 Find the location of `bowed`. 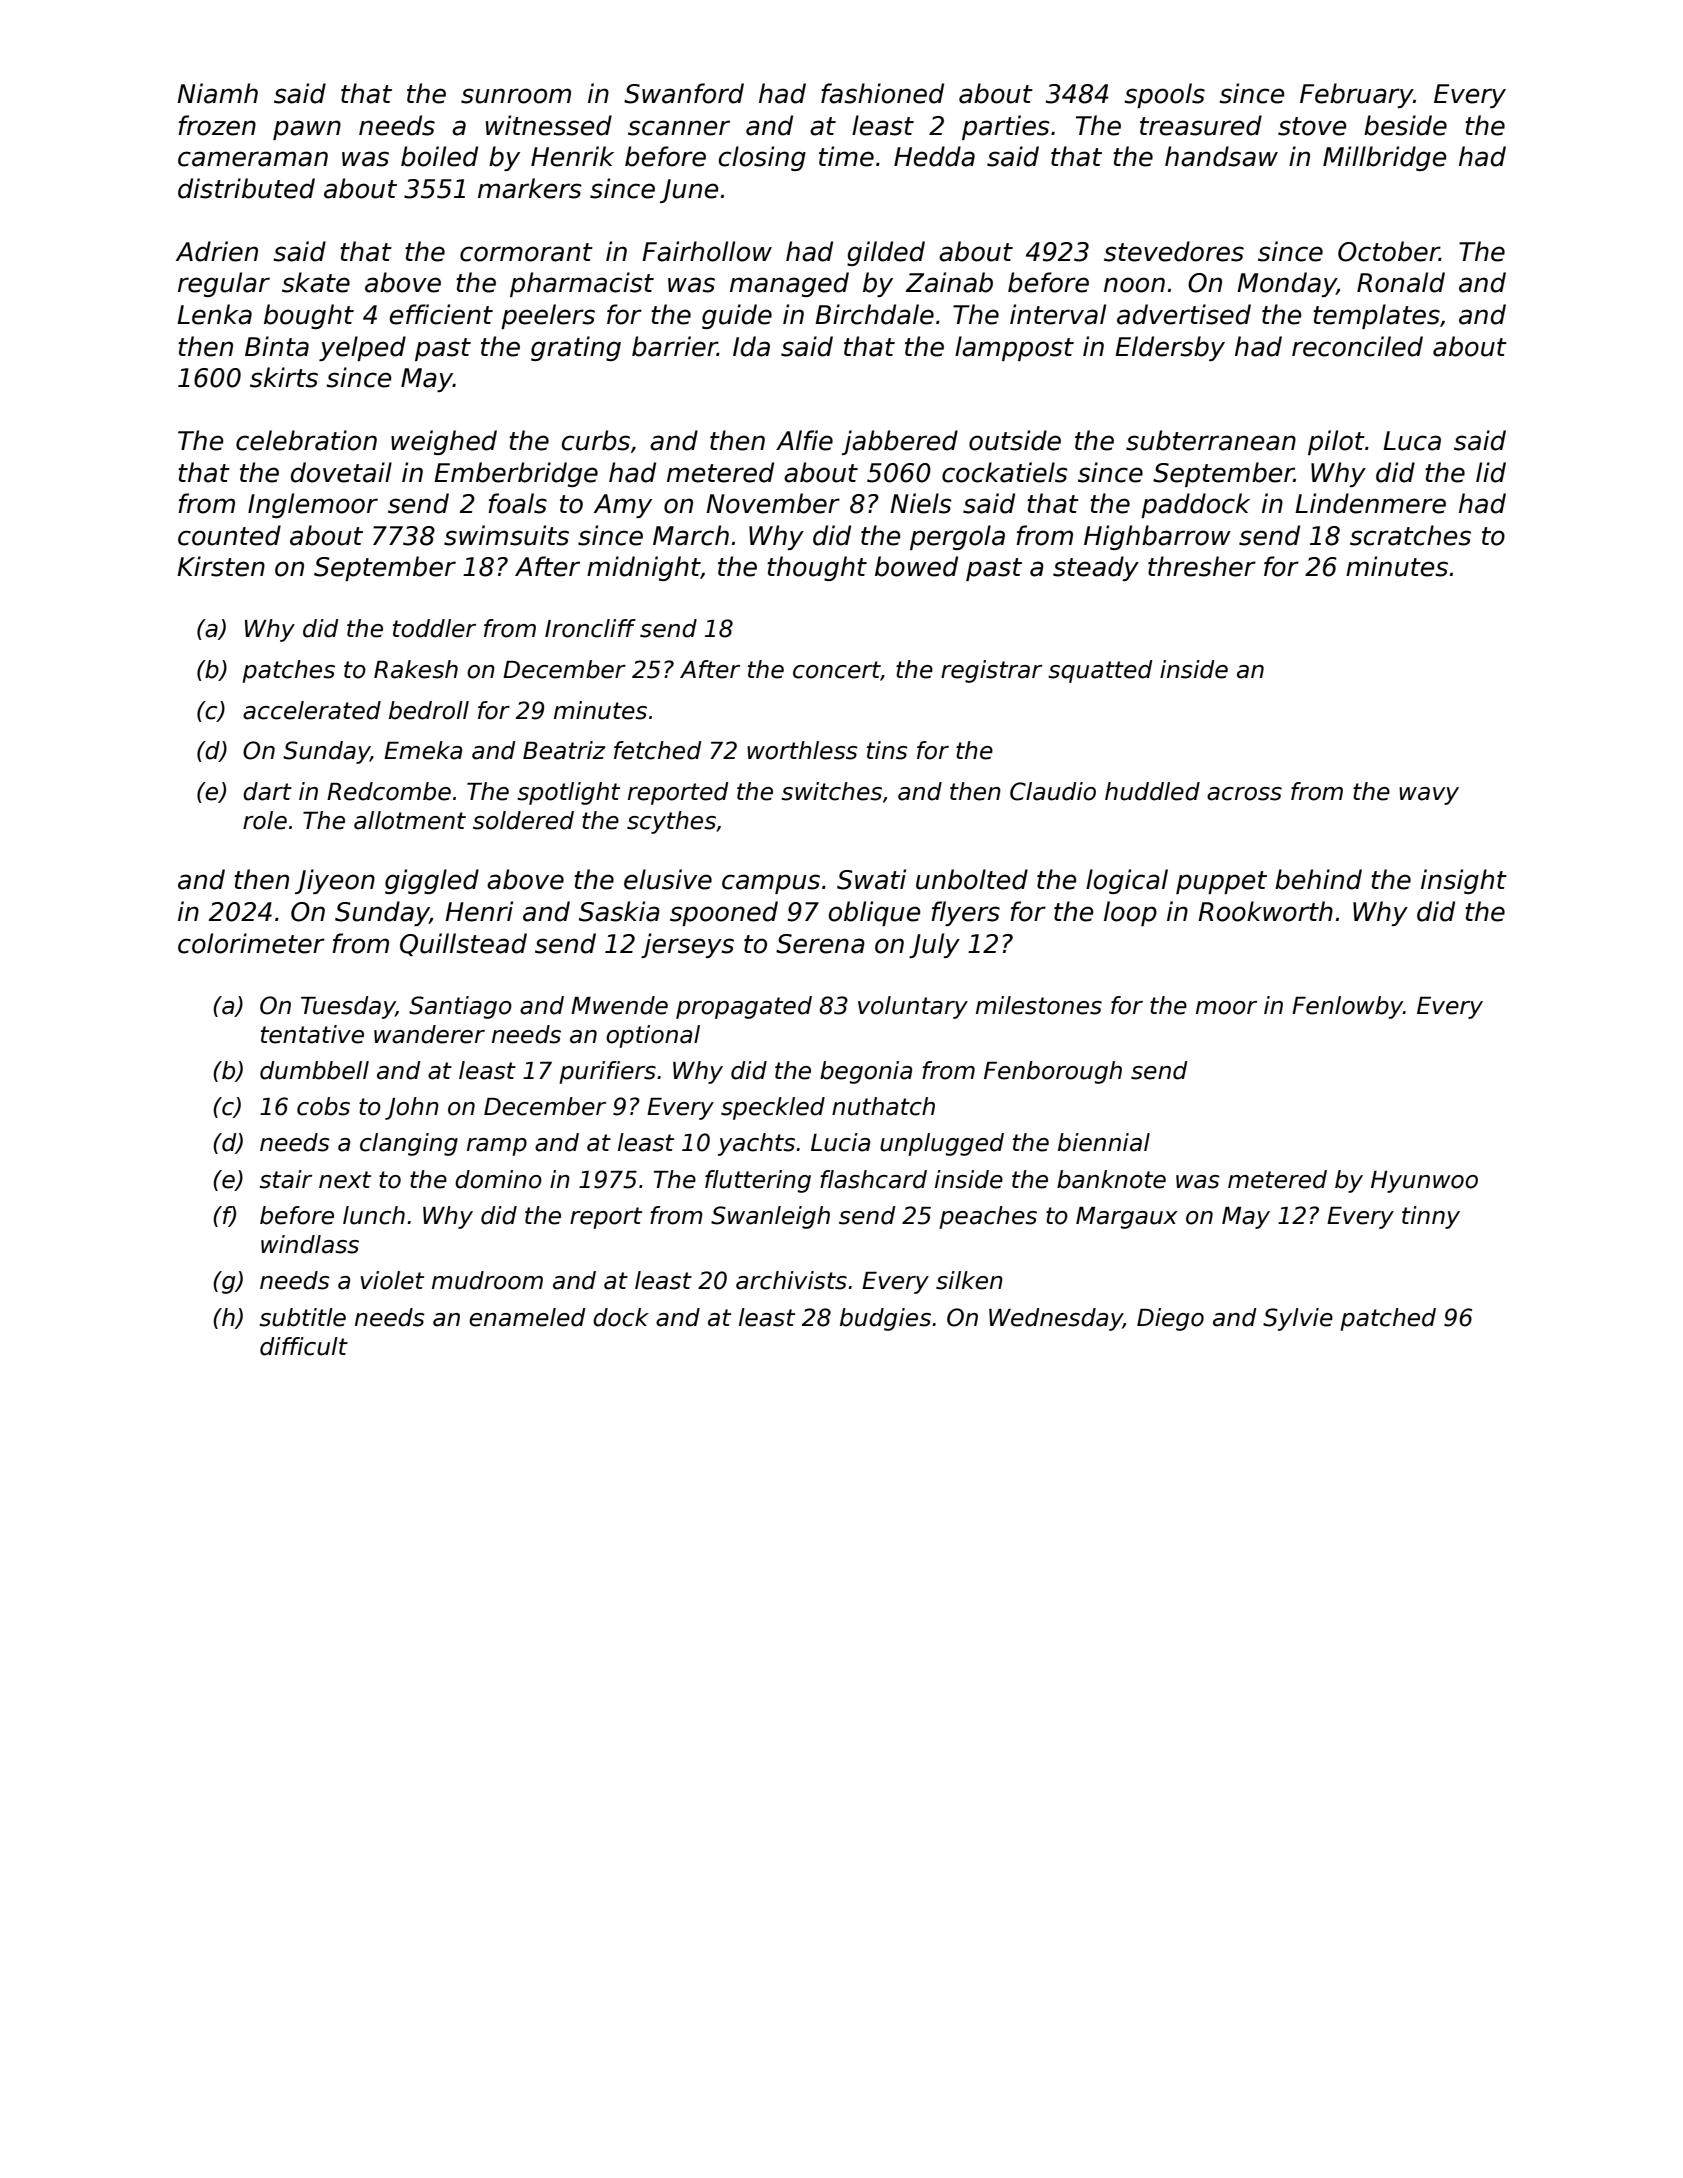

bowed is located at coordinates (916, 566).
